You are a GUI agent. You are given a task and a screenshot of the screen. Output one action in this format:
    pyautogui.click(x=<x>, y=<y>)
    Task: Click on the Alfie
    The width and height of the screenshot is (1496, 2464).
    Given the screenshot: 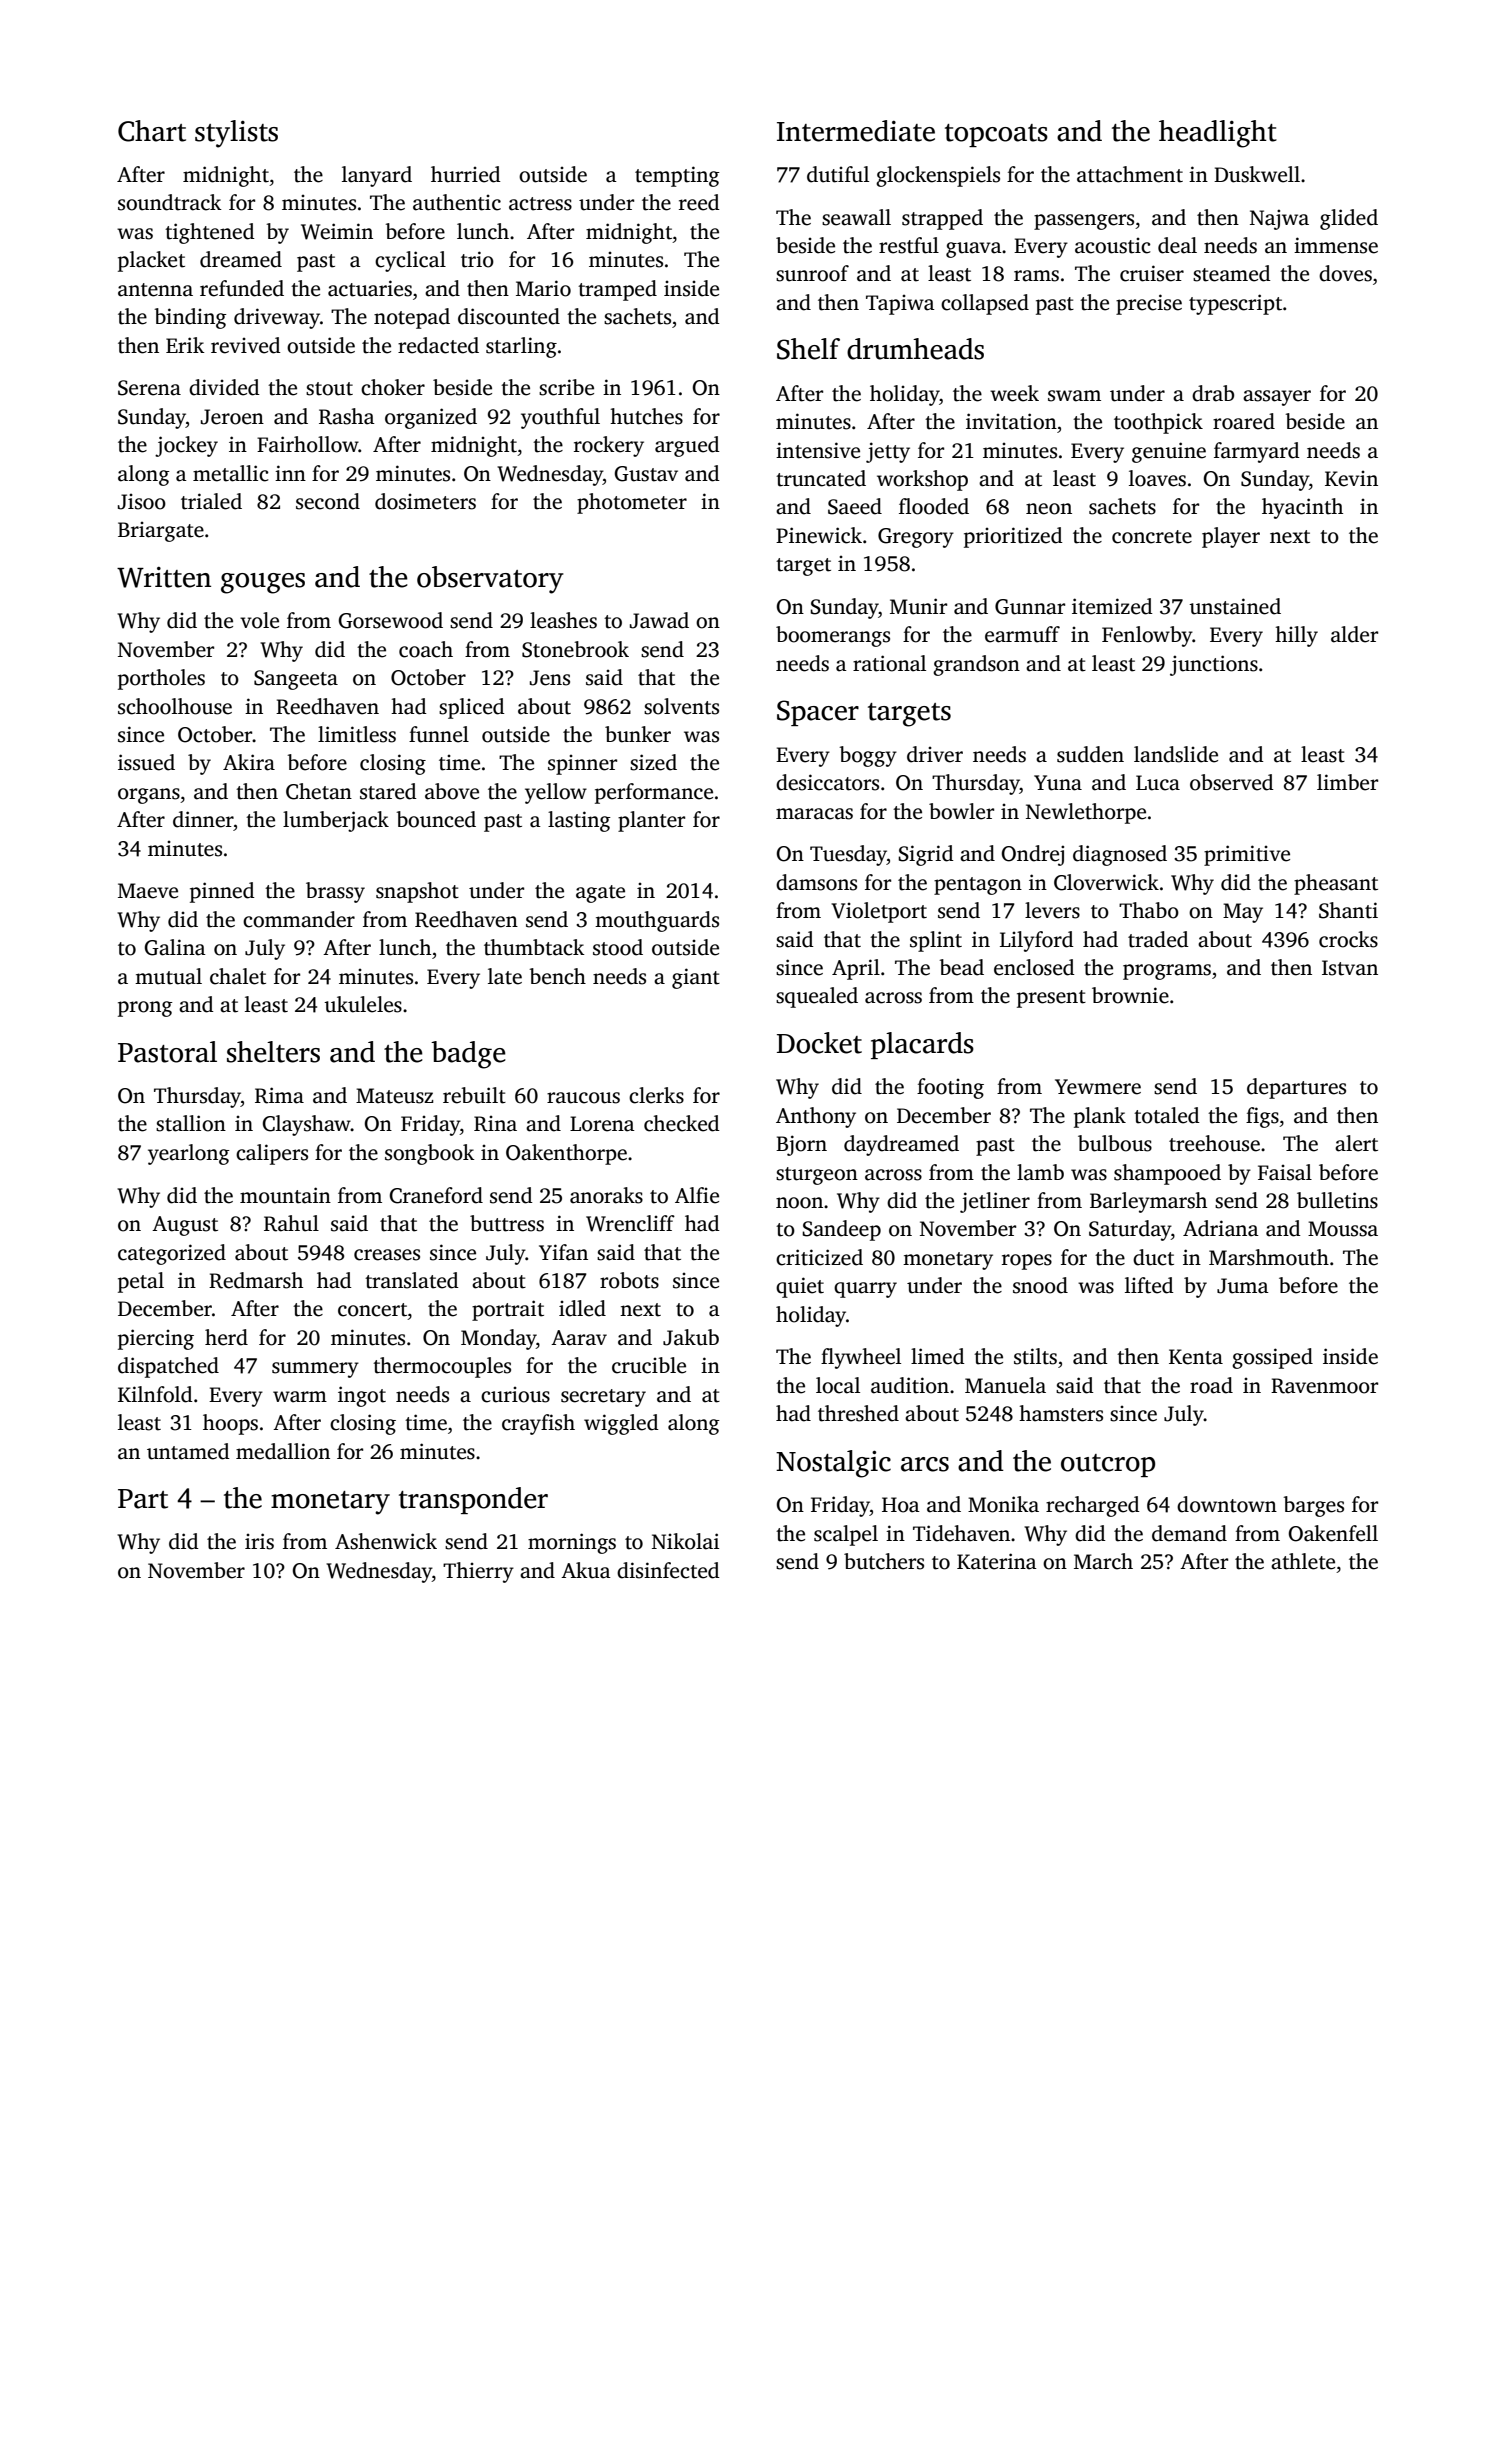 What is the action you would take?
    pyautogui.click(x=697, y=1195)
